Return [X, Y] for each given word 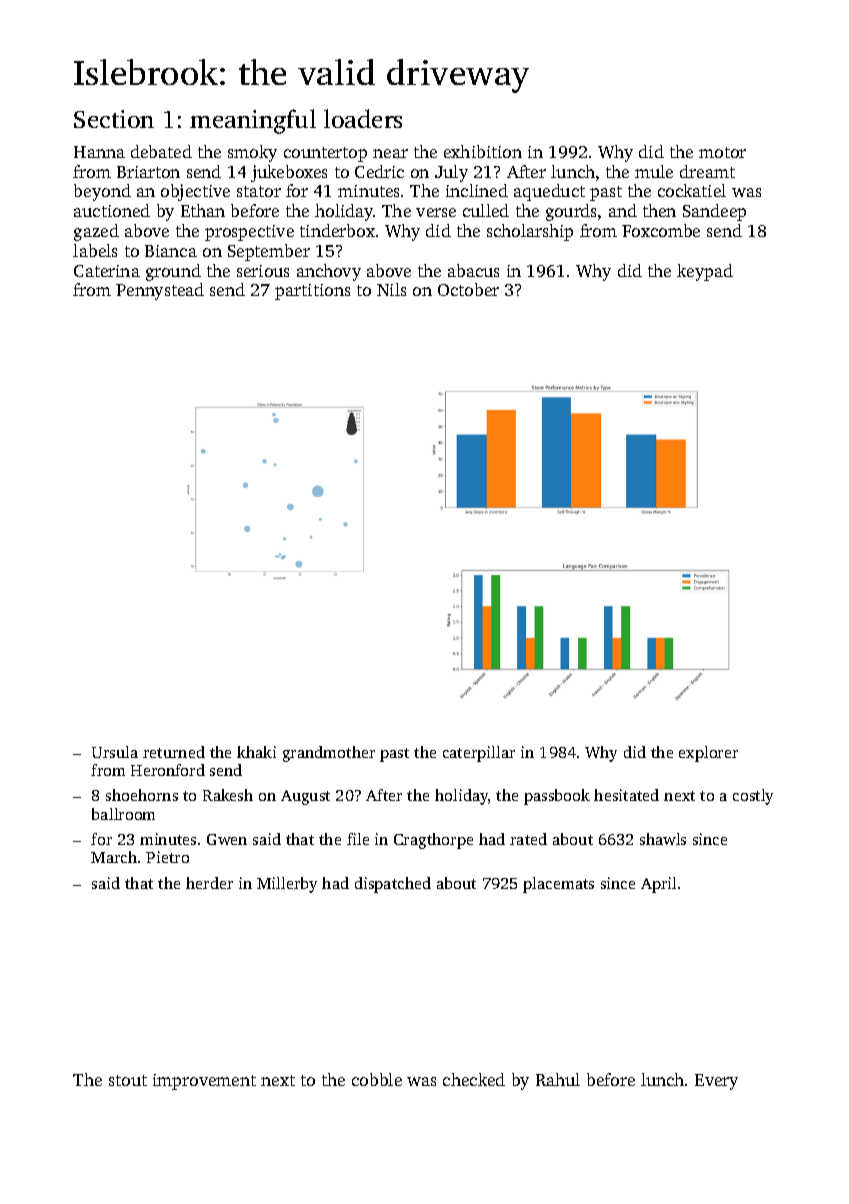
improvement [204, 1082]
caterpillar [479, 754]
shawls [663, 839]
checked [474, 1079]
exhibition [483, 151]
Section [114, 119]
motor [722, 152]
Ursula [115, 752]
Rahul [558, 1079]
